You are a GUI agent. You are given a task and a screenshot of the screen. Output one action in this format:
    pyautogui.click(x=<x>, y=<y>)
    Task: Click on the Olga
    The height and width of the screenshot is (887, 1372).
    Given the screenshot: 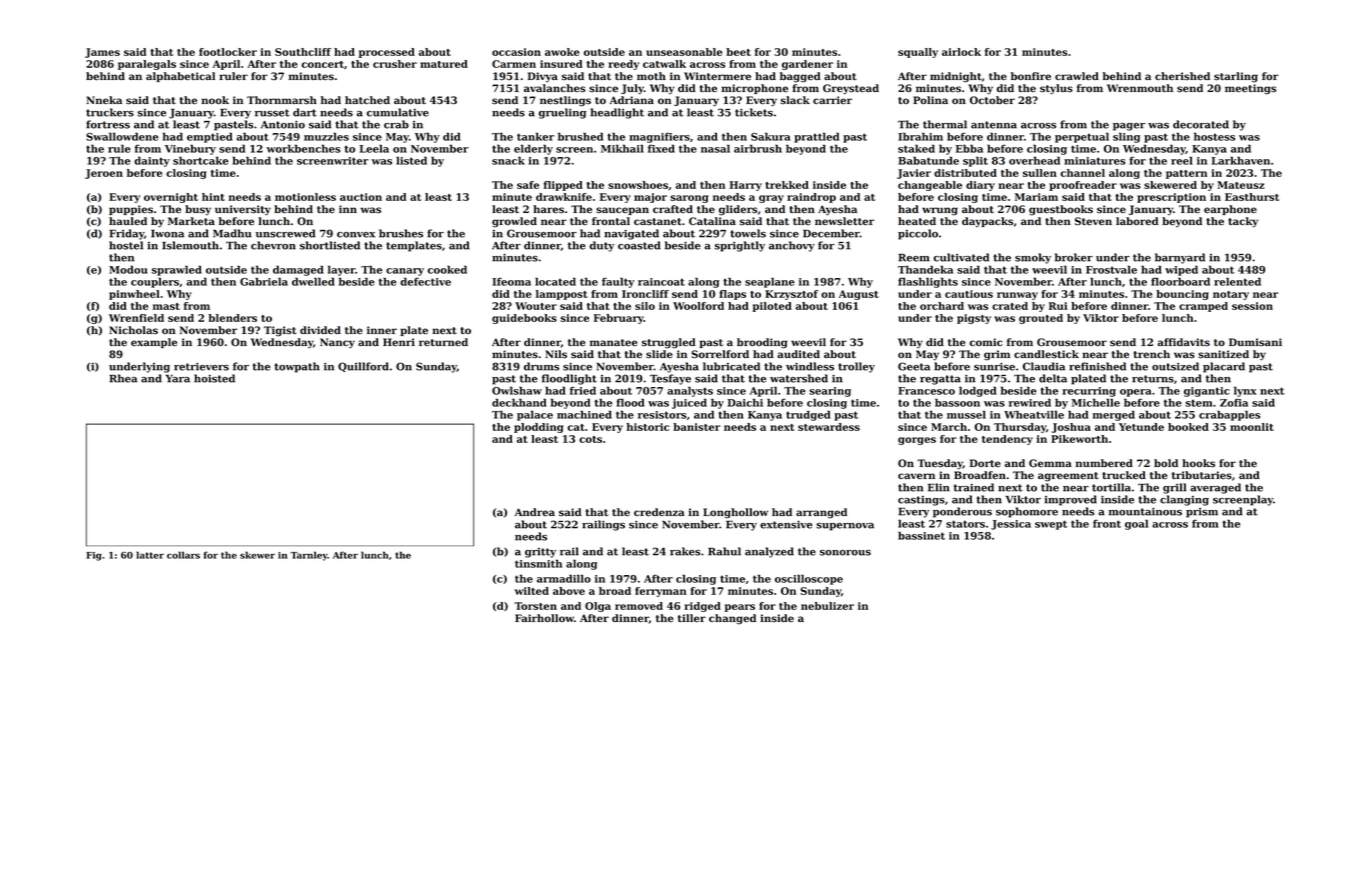 What is the action you would take?
    pyautogui.click(x=598, y=607)
